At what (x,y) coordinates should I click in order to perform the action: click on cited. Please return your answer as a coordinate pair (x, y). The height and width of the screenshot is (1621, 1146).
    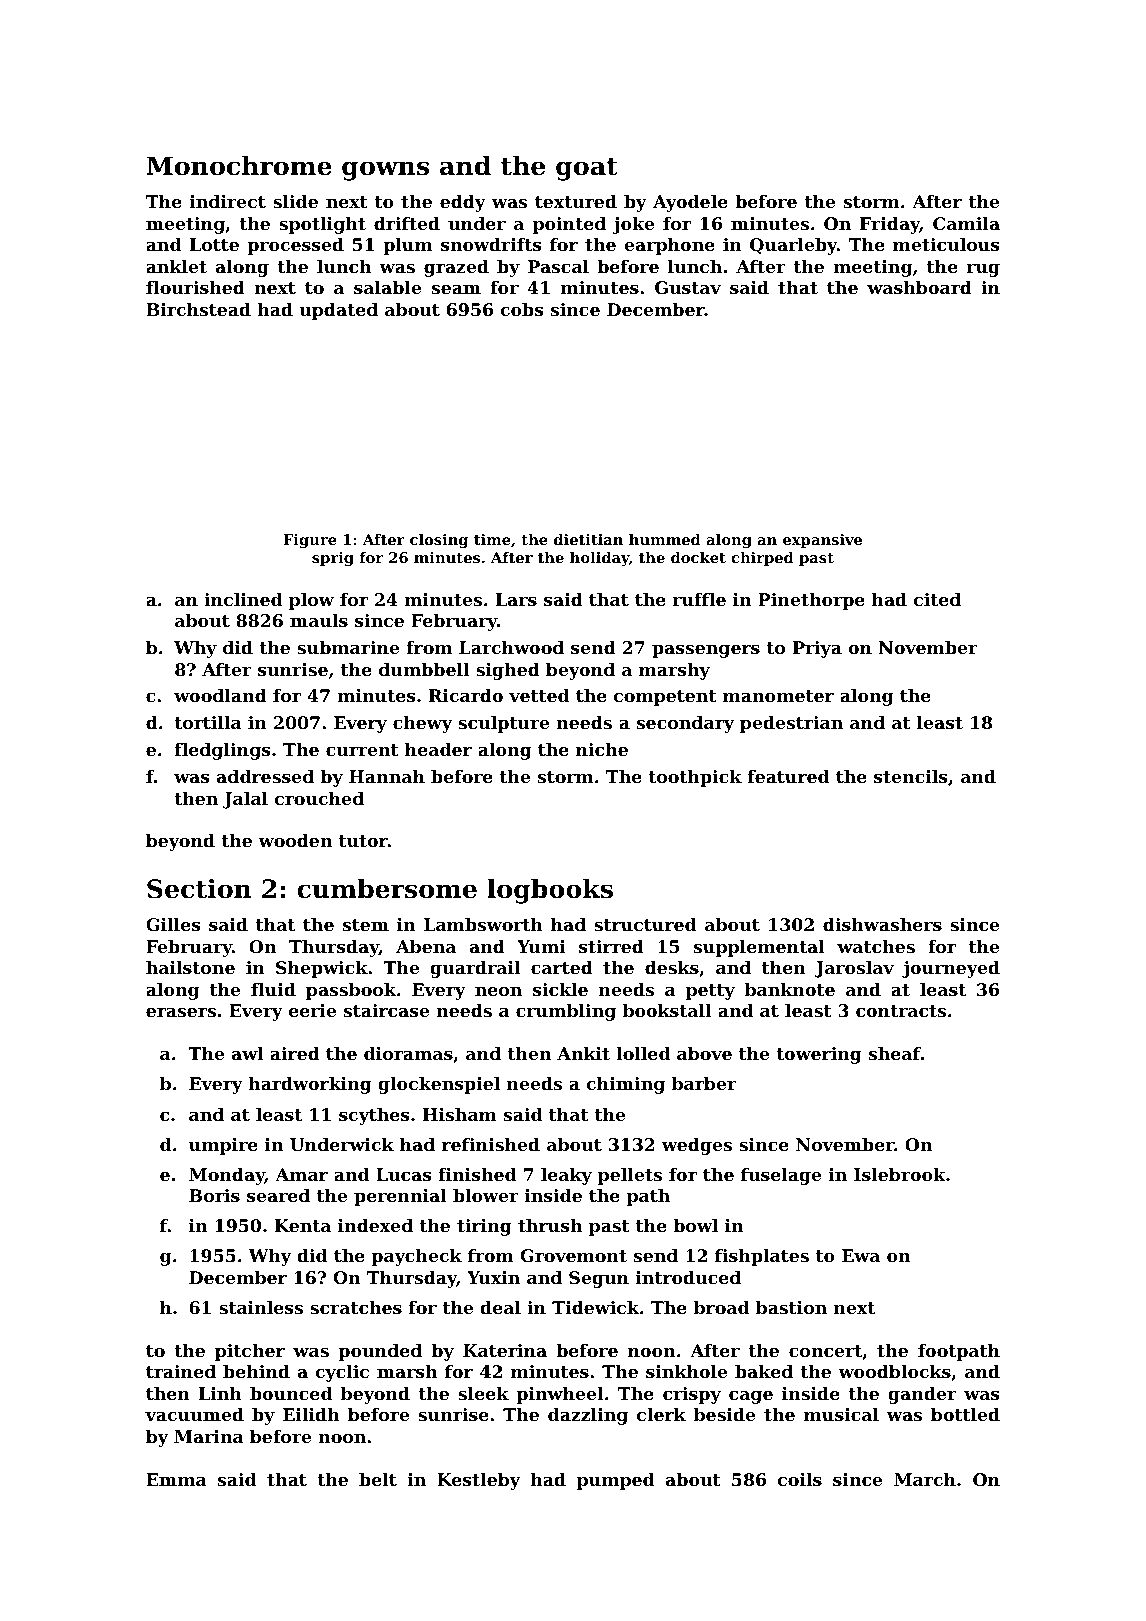
    Looking at the image, I should click on (937, 599).
